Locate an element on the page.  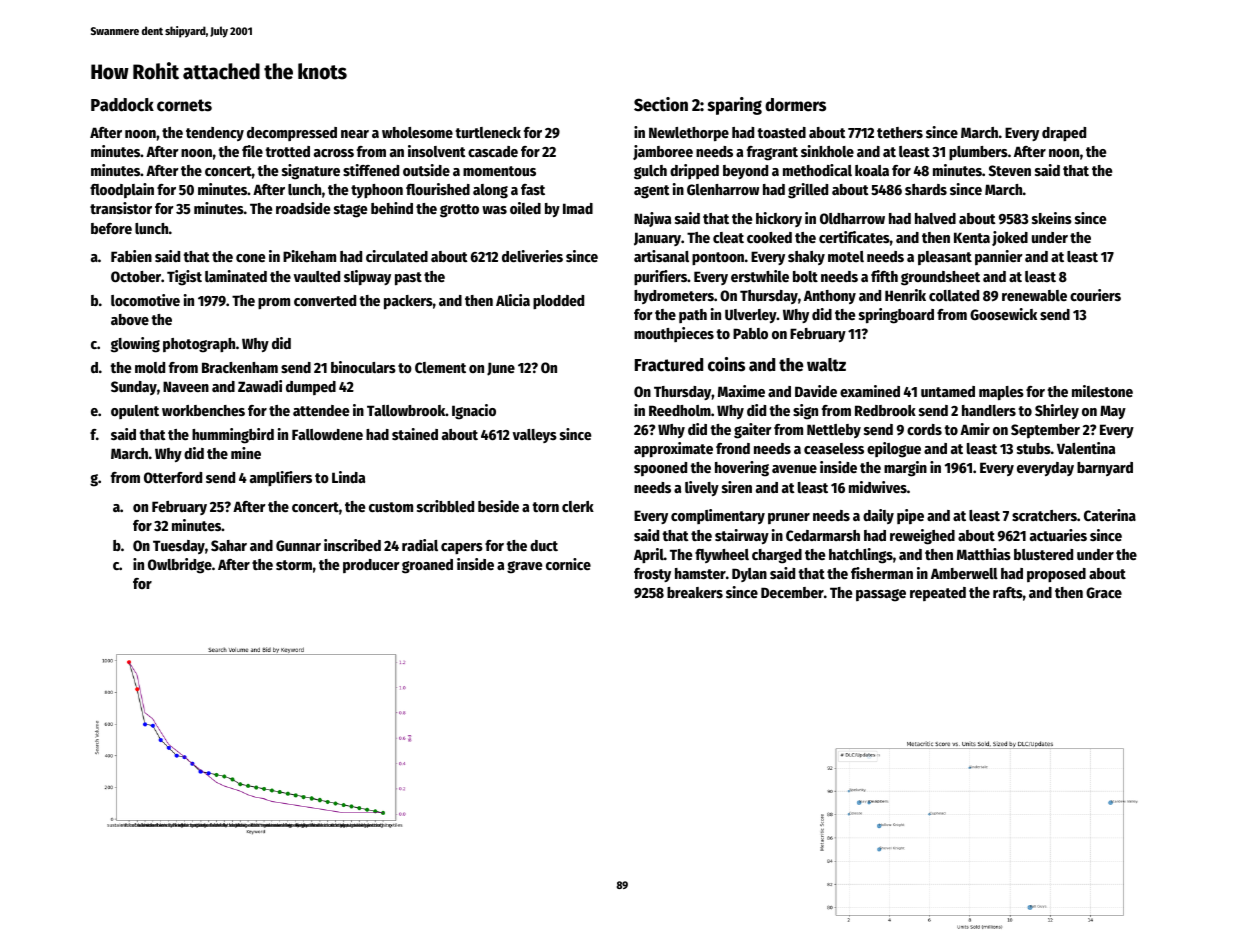
Owlbridge is located at coordinates (180, 566).
